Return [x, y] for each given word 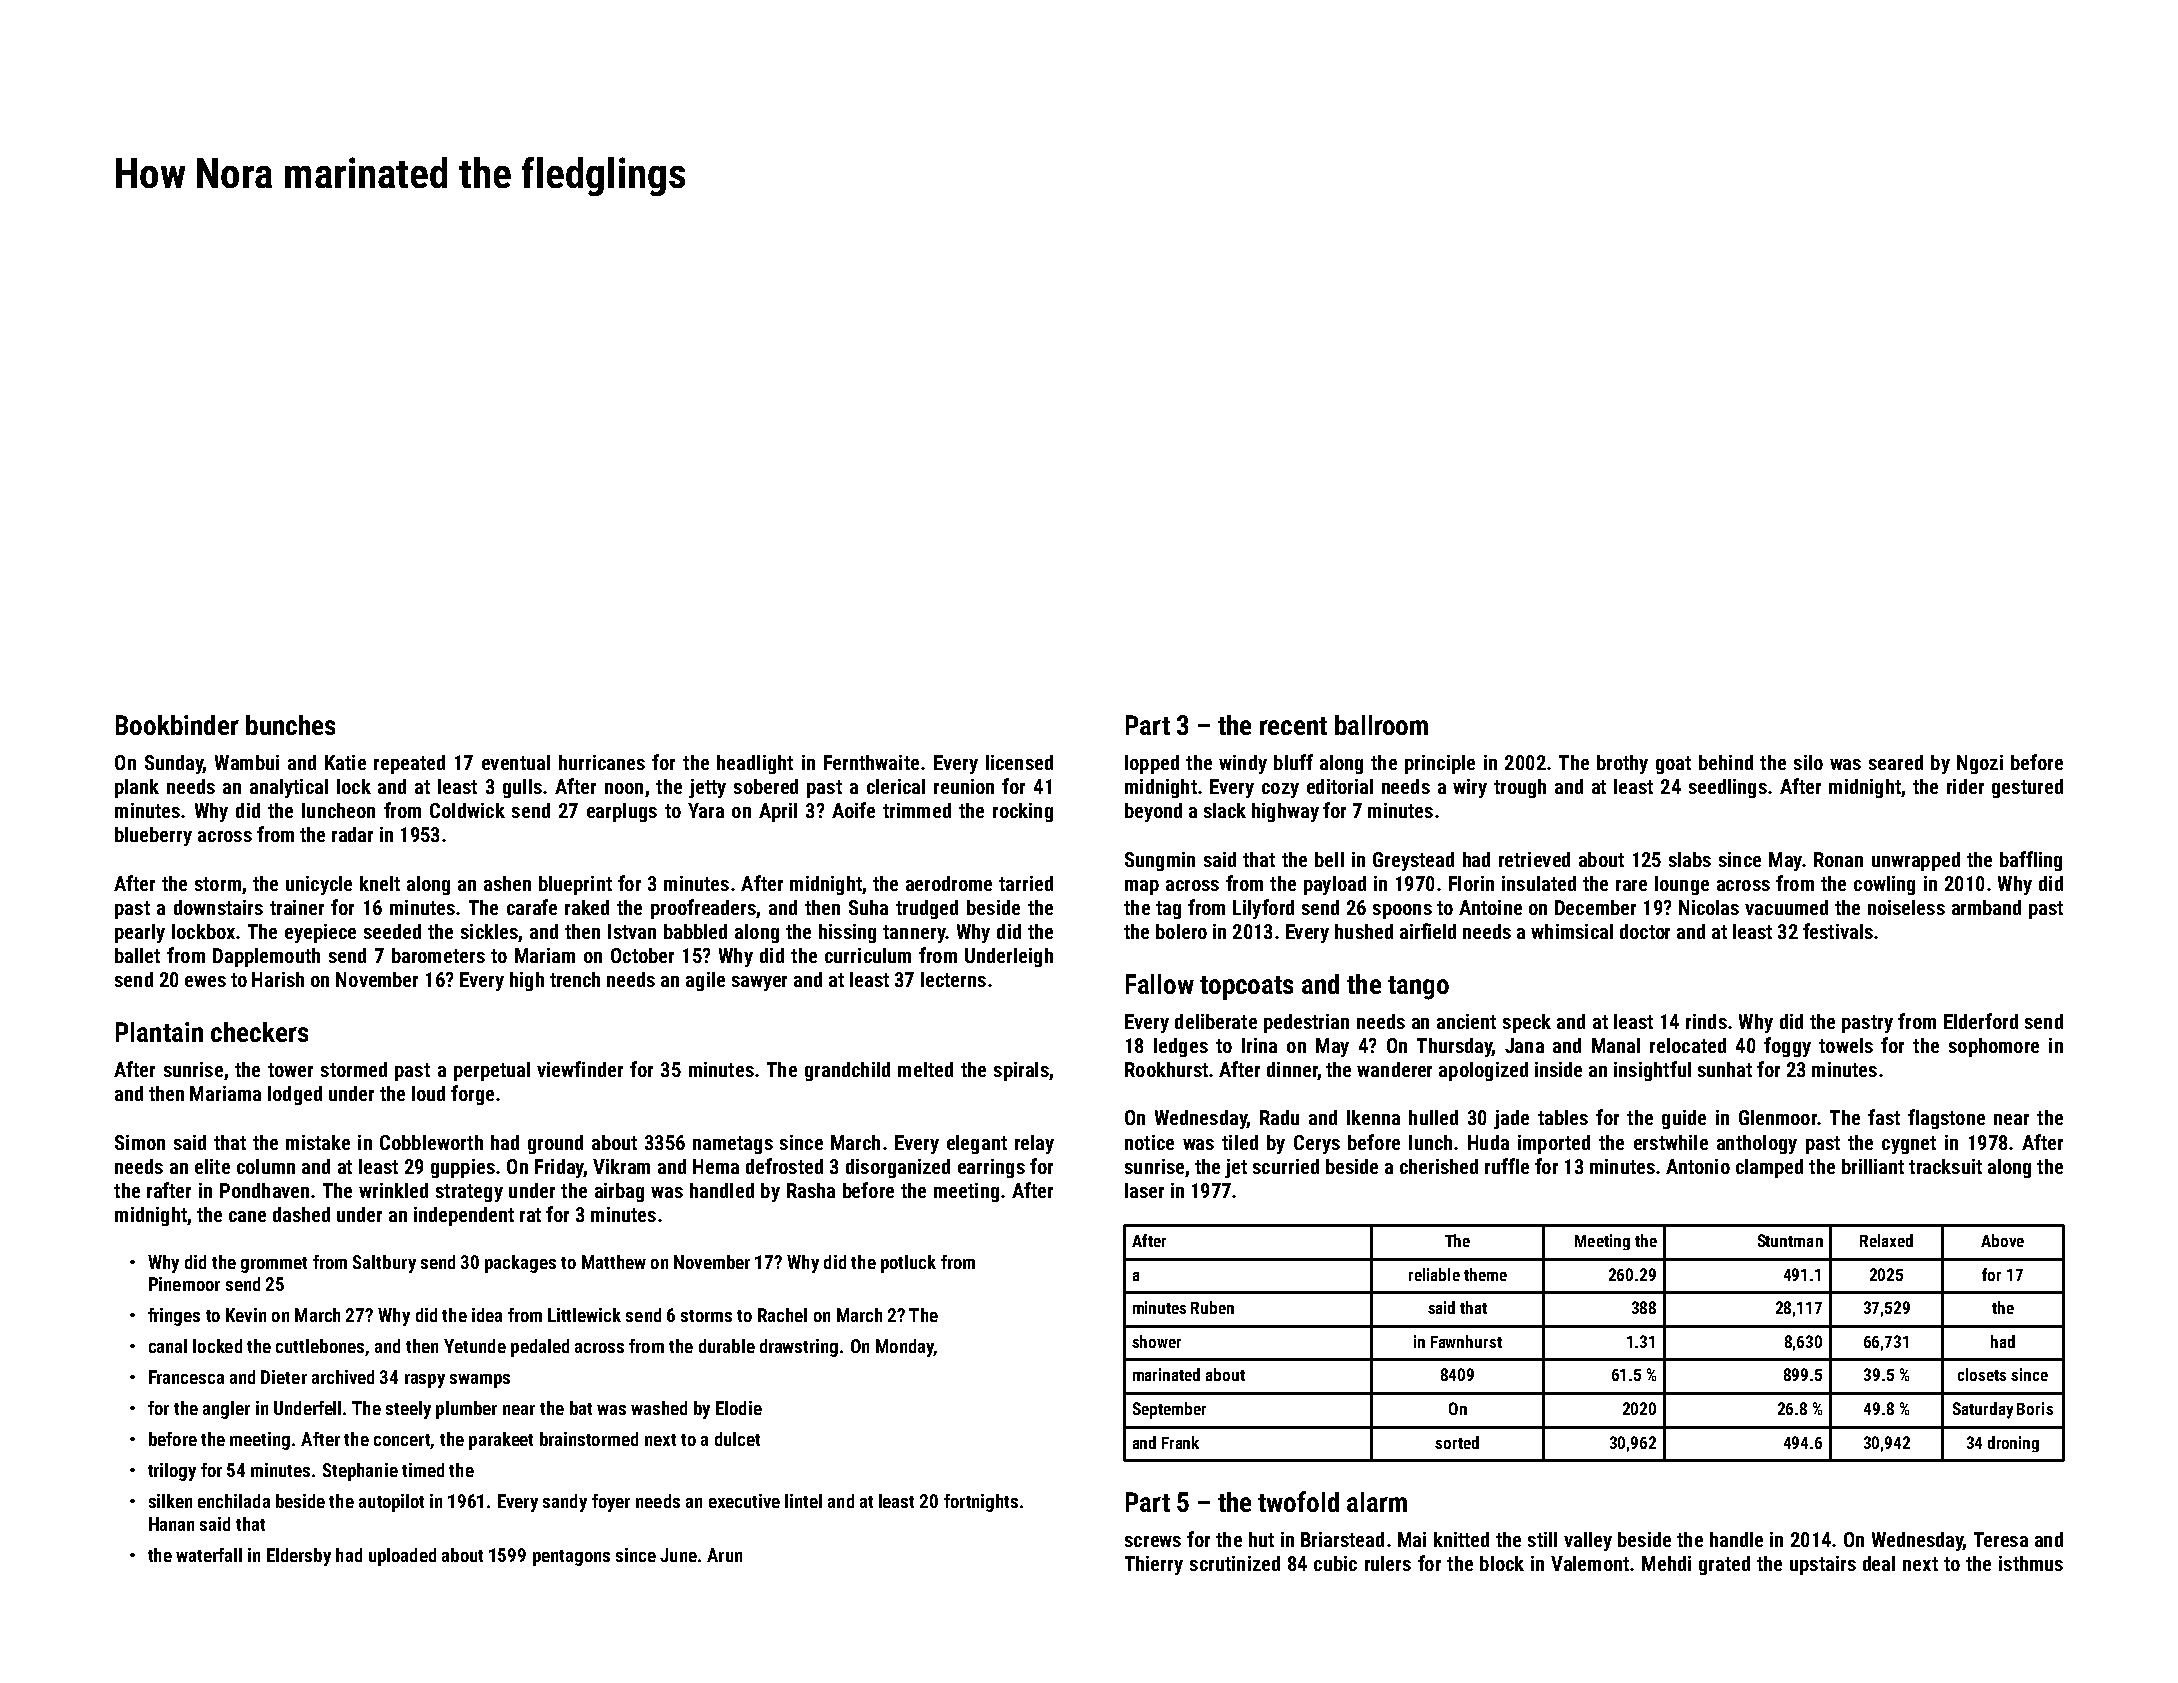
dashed [301, 1214]
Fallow [1160, 984]
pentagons [571, 1558]
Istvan [632, 931]
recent [1293, 726]
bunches [290, 725]
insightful [1652, 1071]
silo [1808, 762]
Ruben [1212, 1307]
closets [1982, 1374]
